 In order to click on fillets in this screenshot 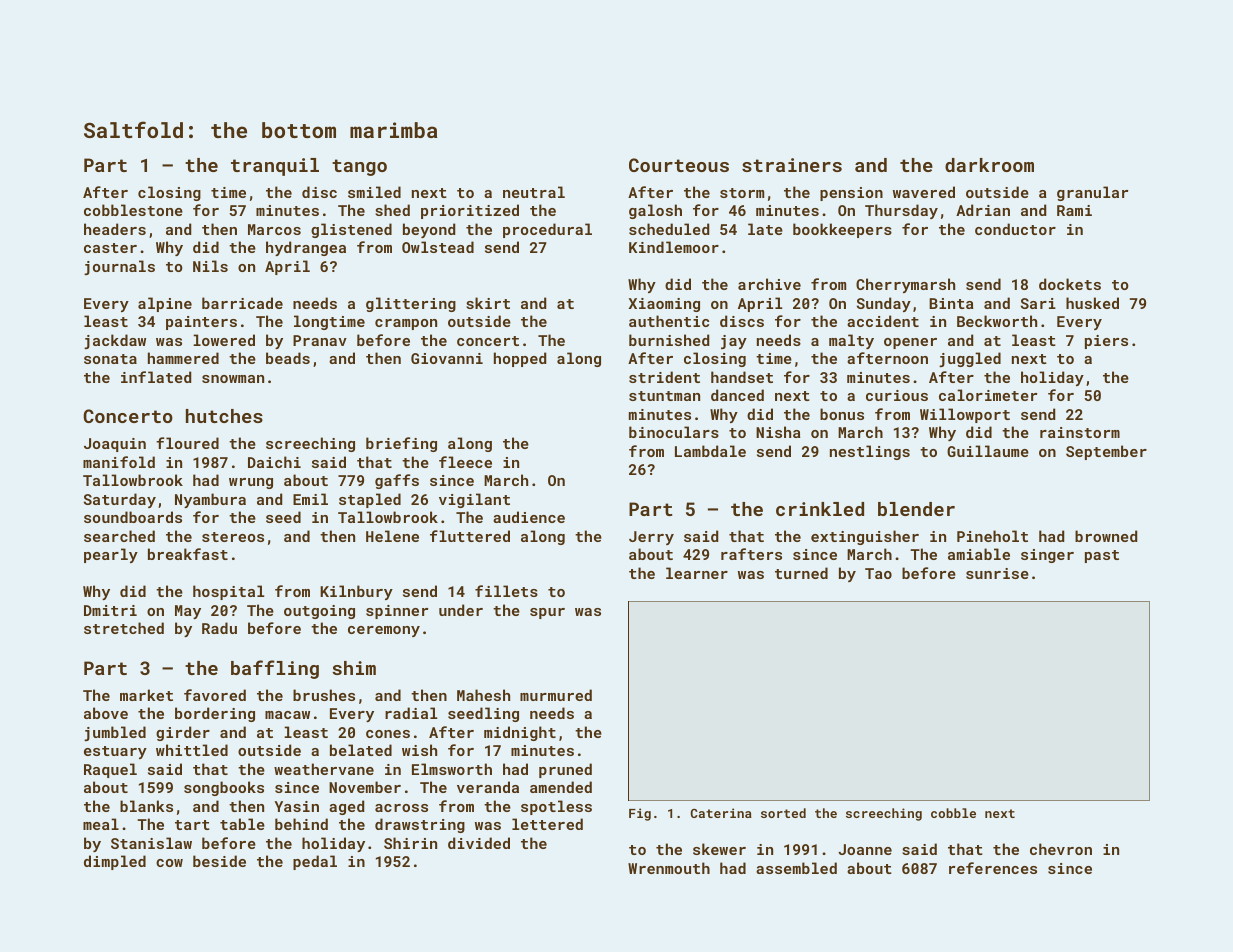, I will do `click(506, 591)`.
